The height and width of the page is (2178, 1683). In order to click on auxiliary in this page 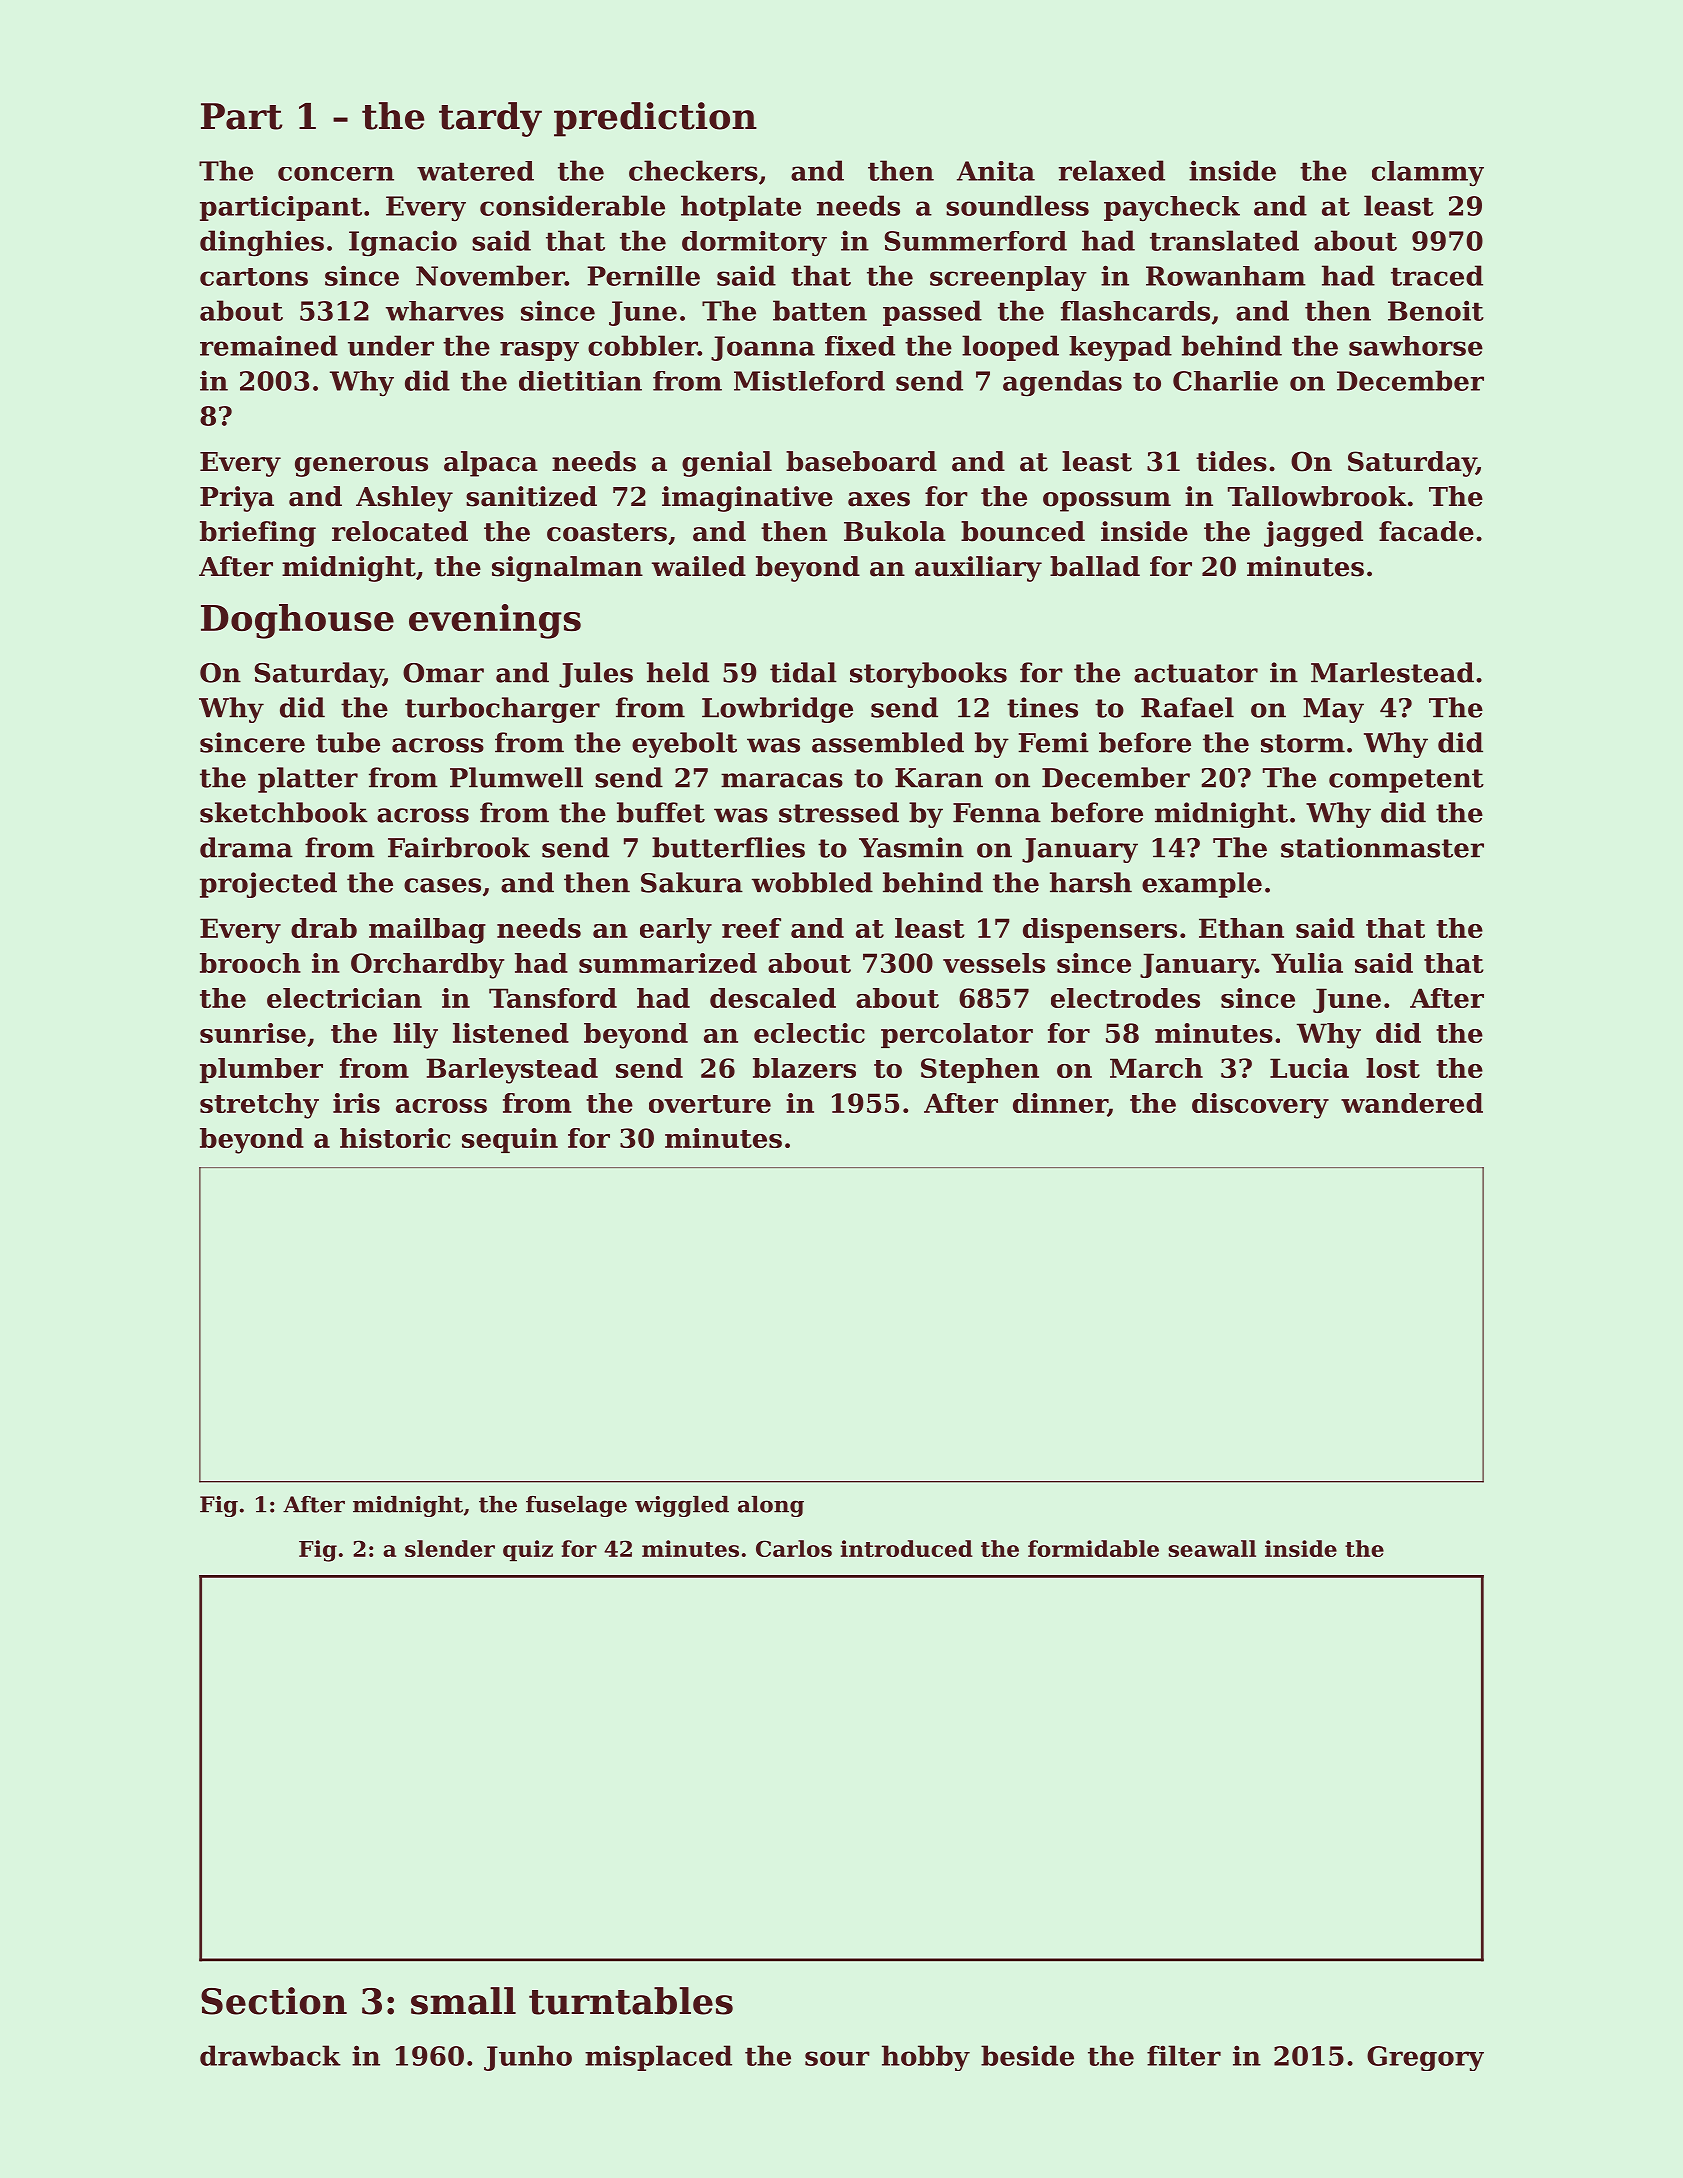, I will do `click(978, 569)`.
